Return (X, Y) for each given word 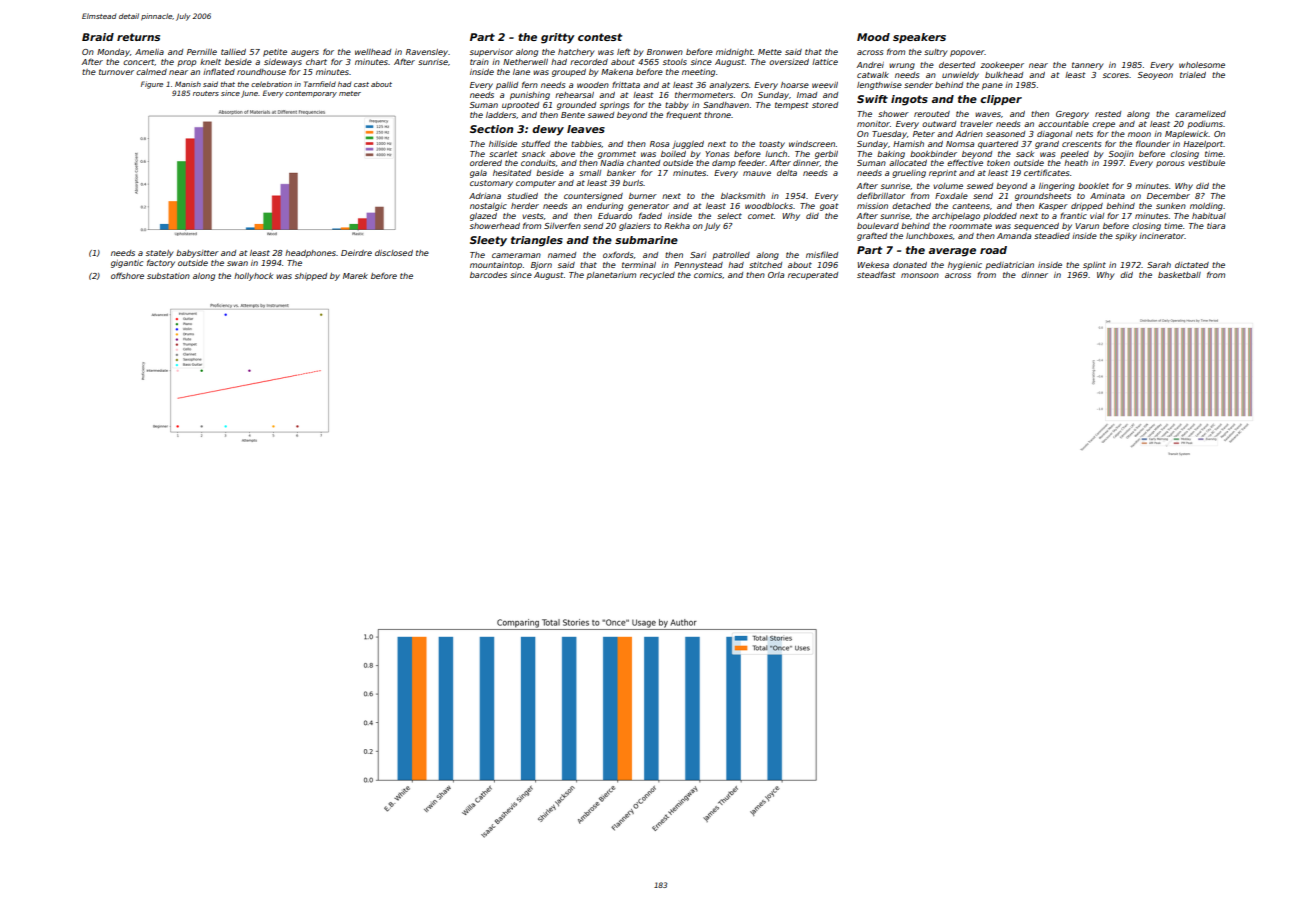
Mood (873, 37)
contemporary (311, 94)
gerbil (826, 155)
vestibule (1206, 163)
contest (600, 37)
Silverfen (562, 225)
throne (717, 115)
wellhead (373, 52)
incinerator (1162, 236)
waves (988, 114)
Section (491, 129)
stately (160, 254)
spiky (1126, 237)
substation (168, 276)
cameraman (516, 255)
